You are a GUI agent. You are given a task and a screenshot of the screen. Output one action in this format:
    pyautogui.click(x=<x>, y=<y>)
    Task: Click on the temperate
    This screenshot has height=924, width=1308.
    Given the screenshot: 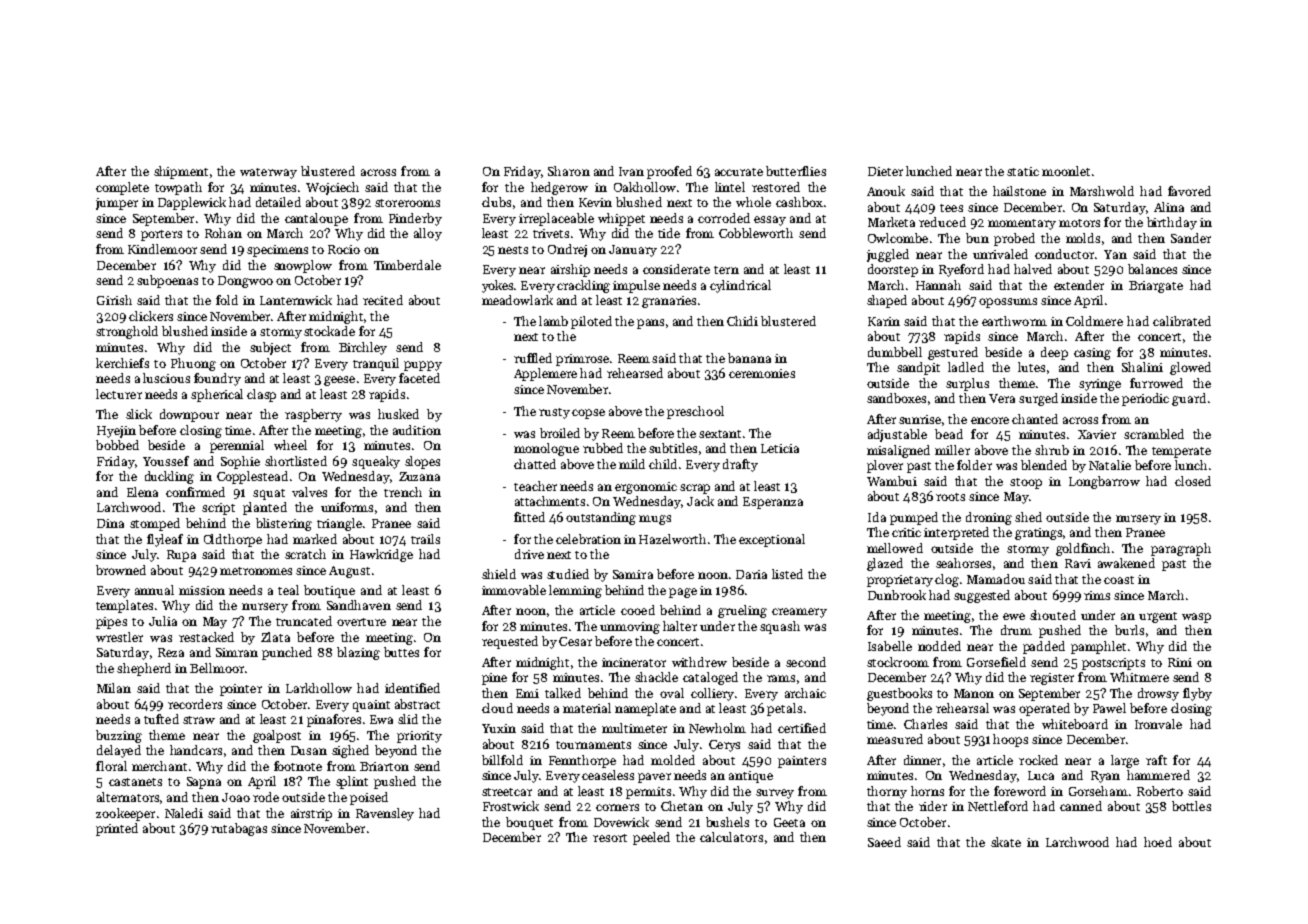 What is the action you would take?
    pyautogui.click(x=1181, y=452)
